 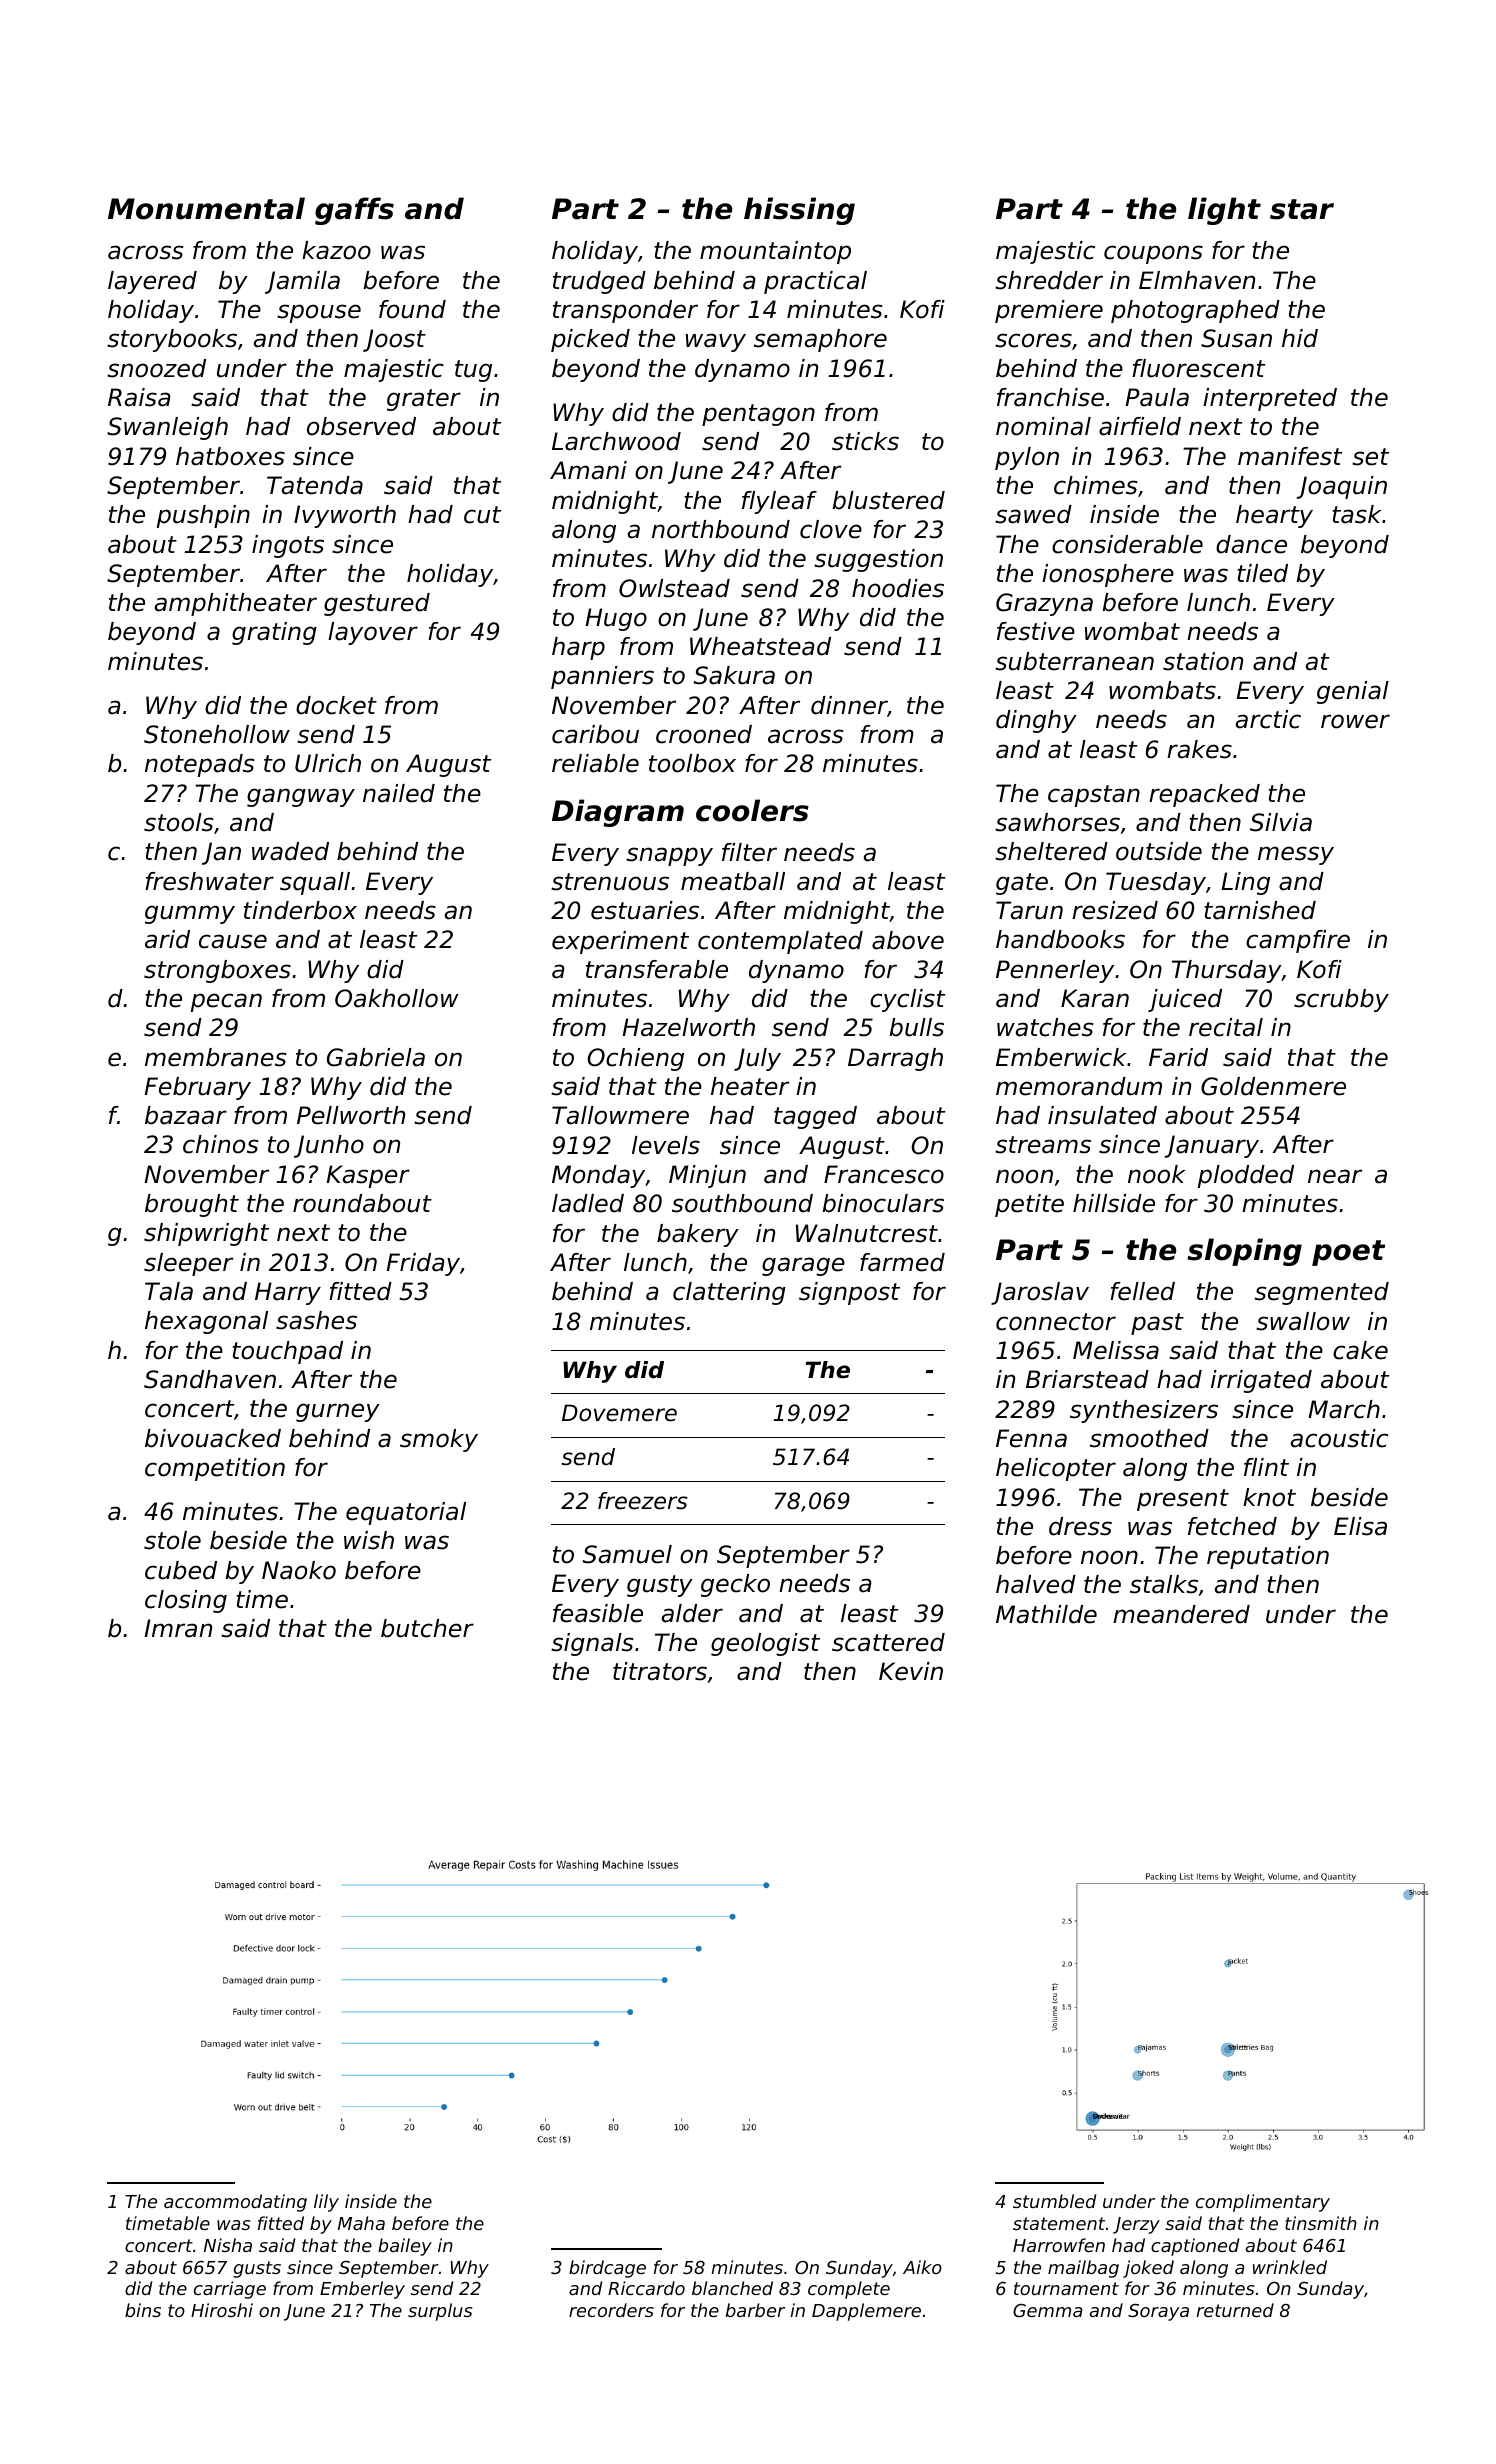 I want to click on picked, so click(x=590, y=340).
